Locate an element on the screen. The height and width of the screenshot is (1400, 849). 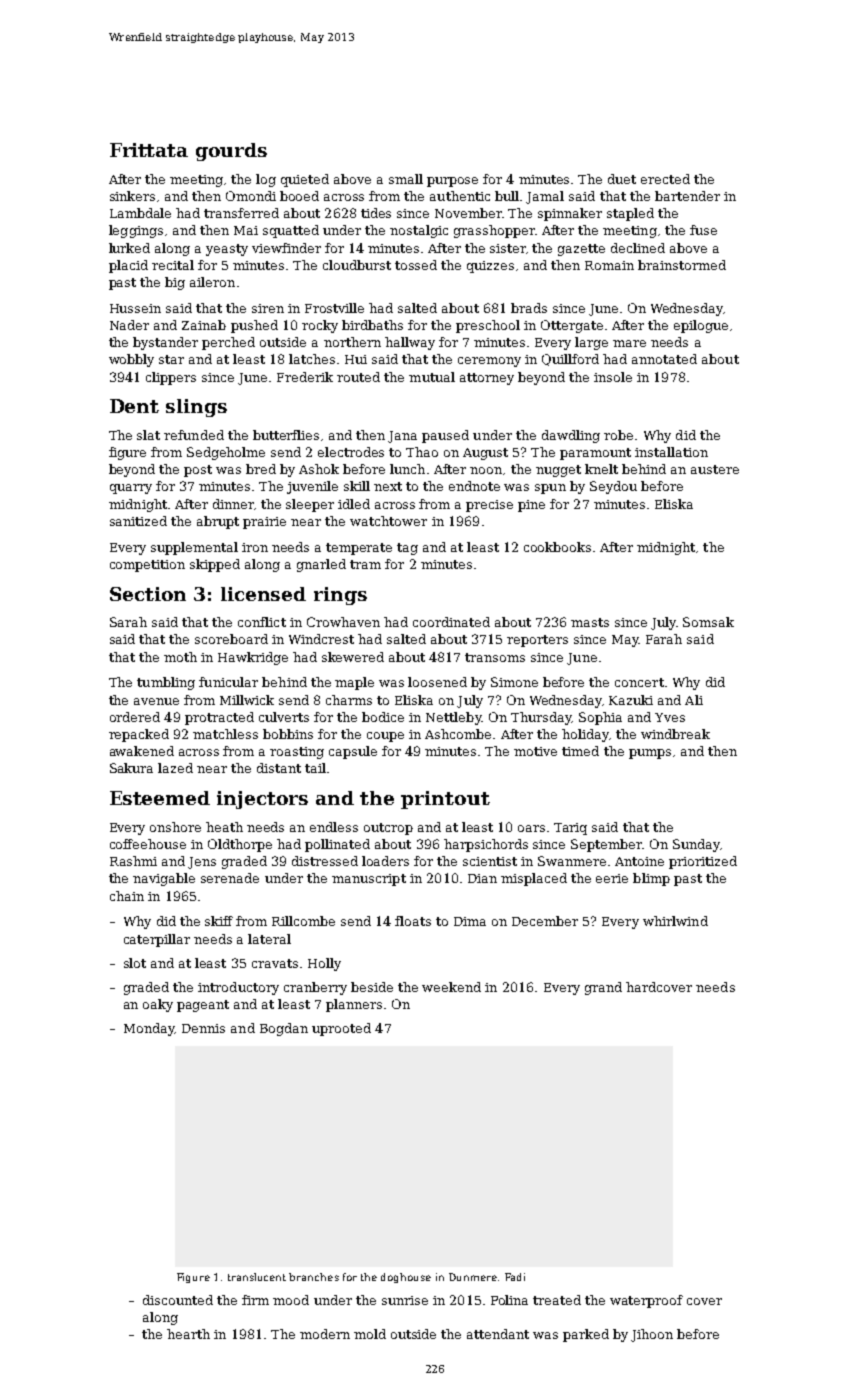
Ashcombe is located at coordinates (458, 734).
